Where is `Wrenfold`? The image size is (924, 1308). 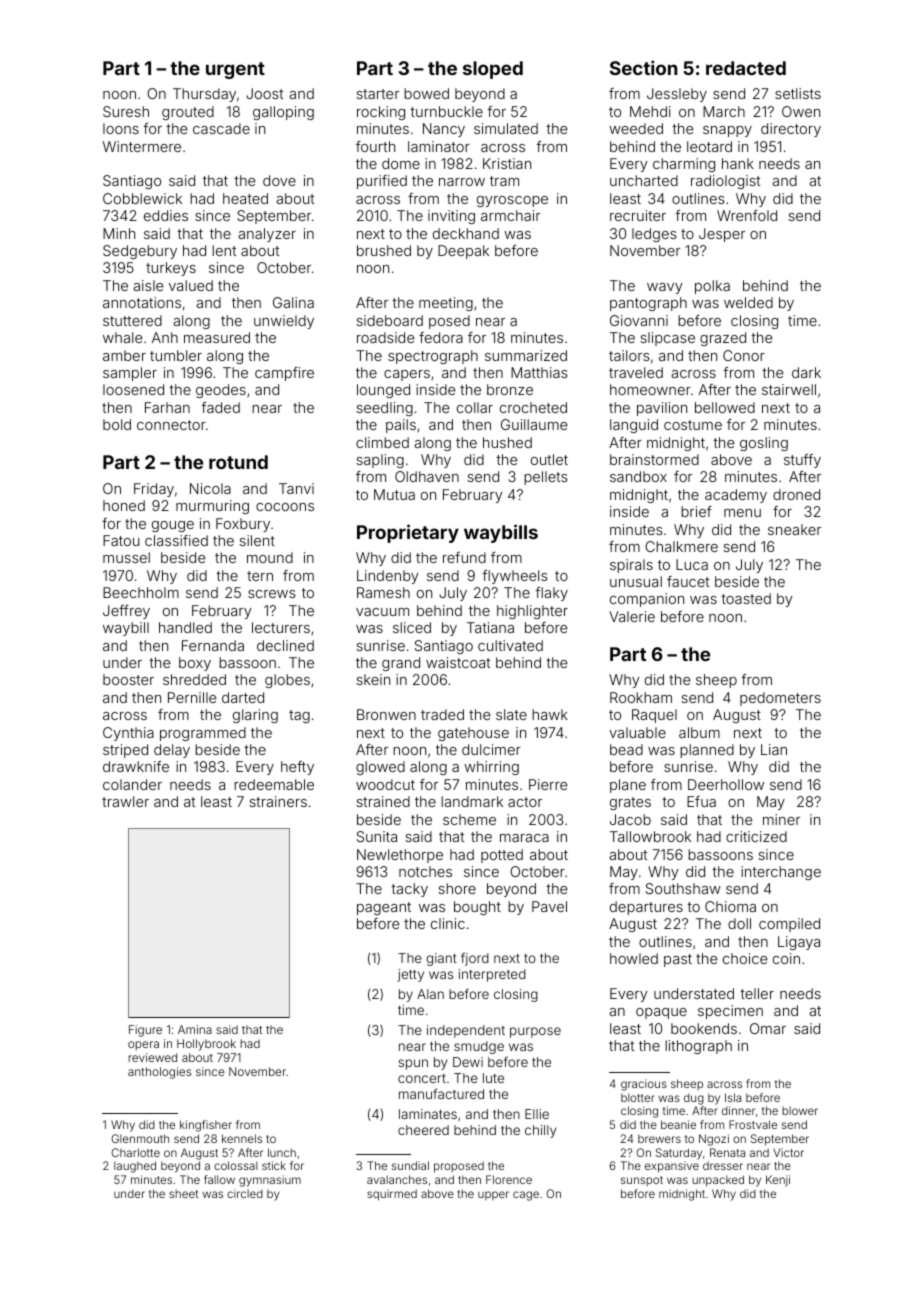
Wrenfold is located at coordinates (747, 215).
